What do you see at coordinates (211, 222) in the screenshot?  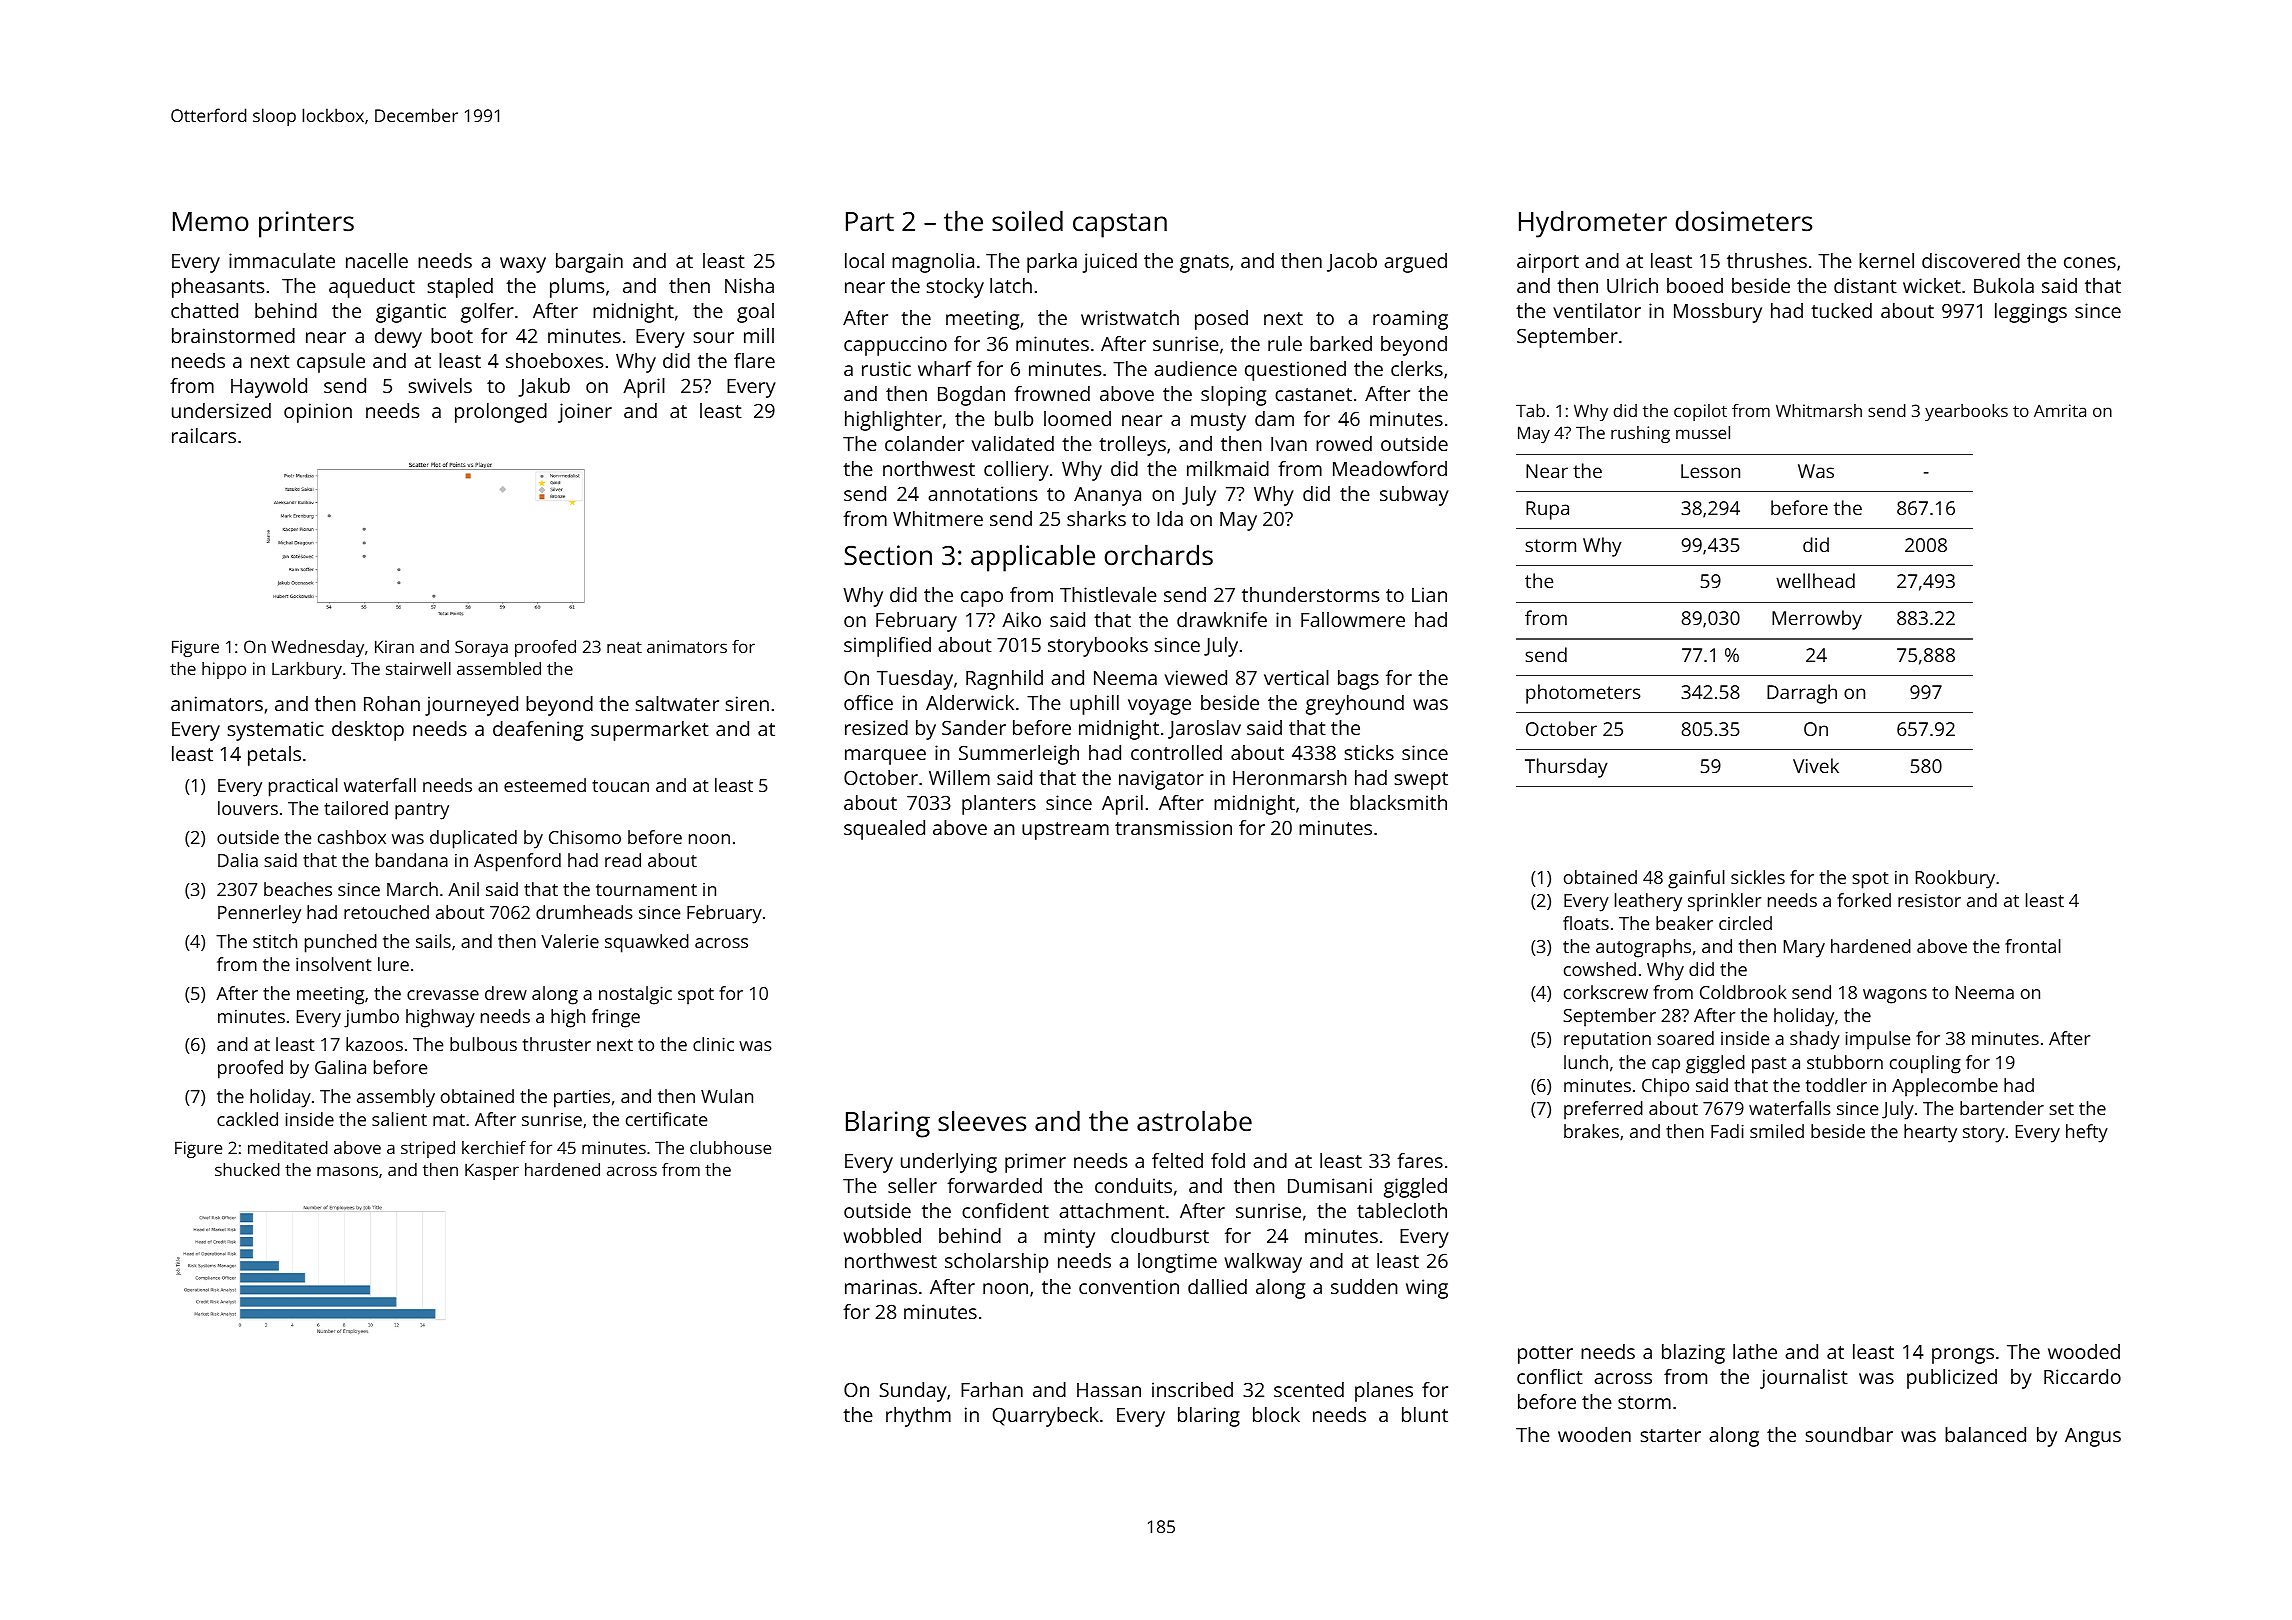 I see `Memo` at bounding box center [211, 222].
